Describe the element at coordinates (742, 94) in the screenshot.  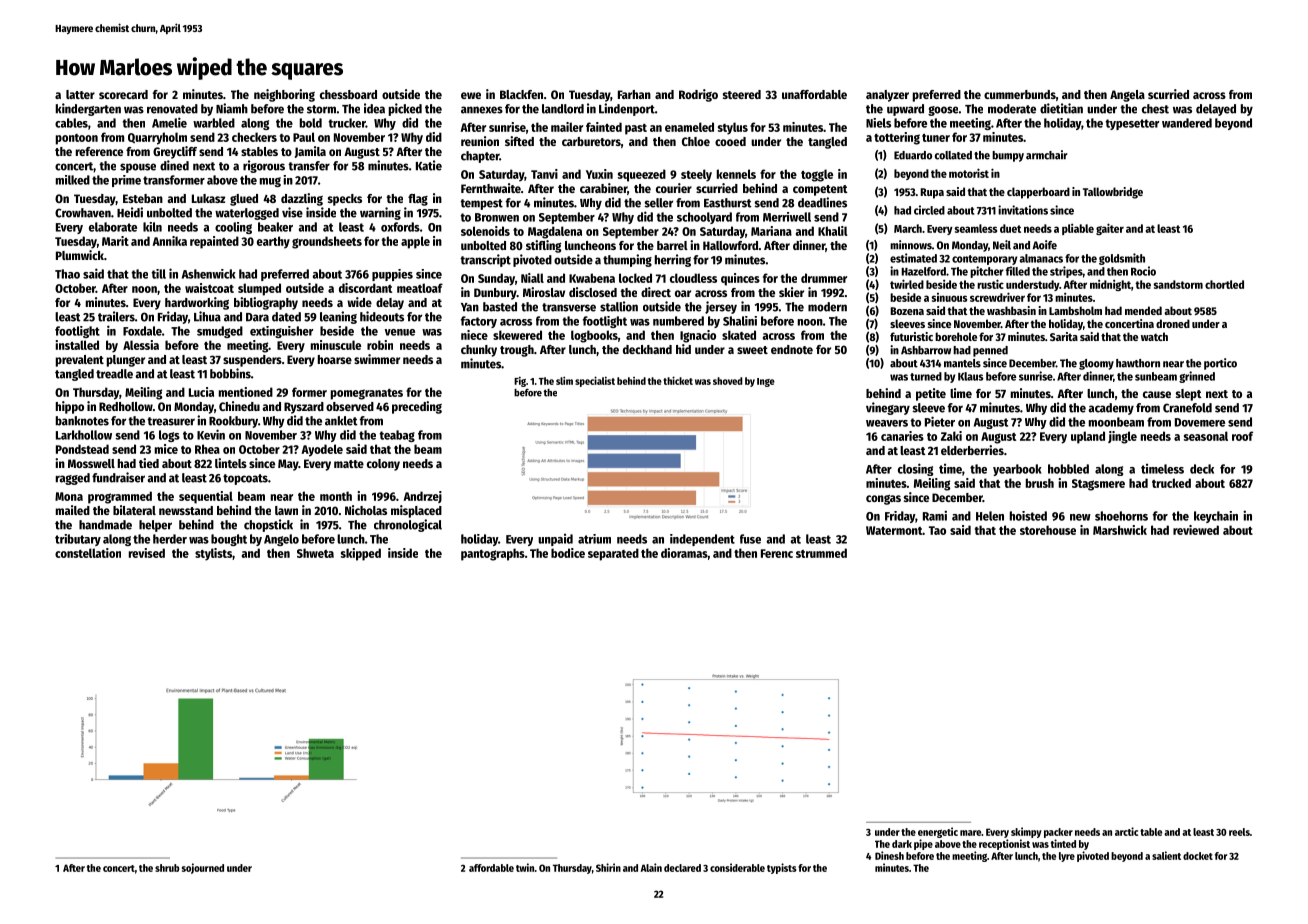
I see `steered` at that location.
